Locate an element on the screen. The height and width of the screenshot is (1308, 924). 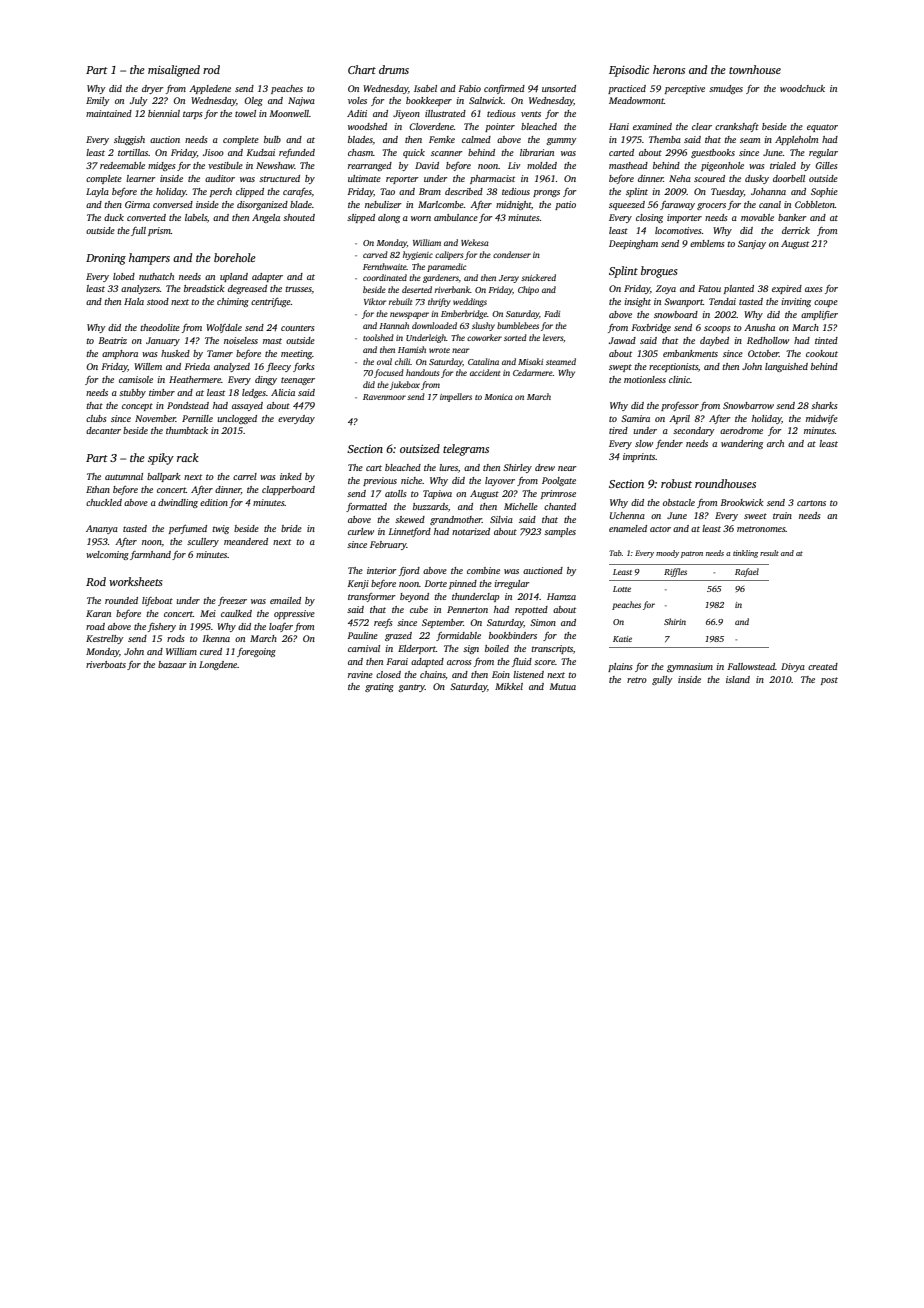
woodshed is located at coordinates (367, 126).
